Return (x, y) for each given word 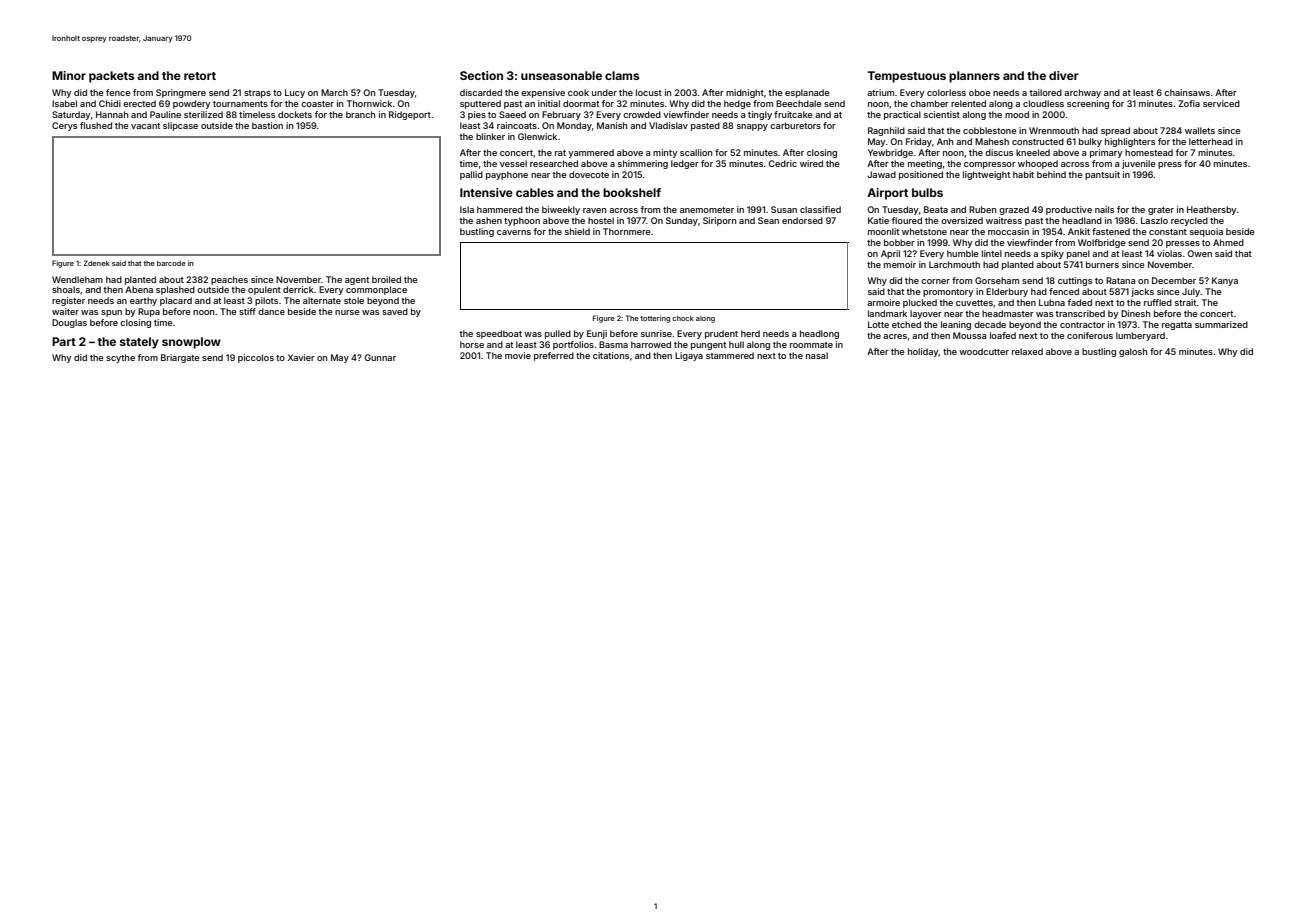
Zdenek (97, 263)
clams (622, 75)
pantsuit (1102, 175)
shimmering (643, 164)
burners (1102, 264)
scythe (120, 358)
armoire (883, 302)
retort (200, 76)
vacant (145, 126)
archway (1082, 93)
